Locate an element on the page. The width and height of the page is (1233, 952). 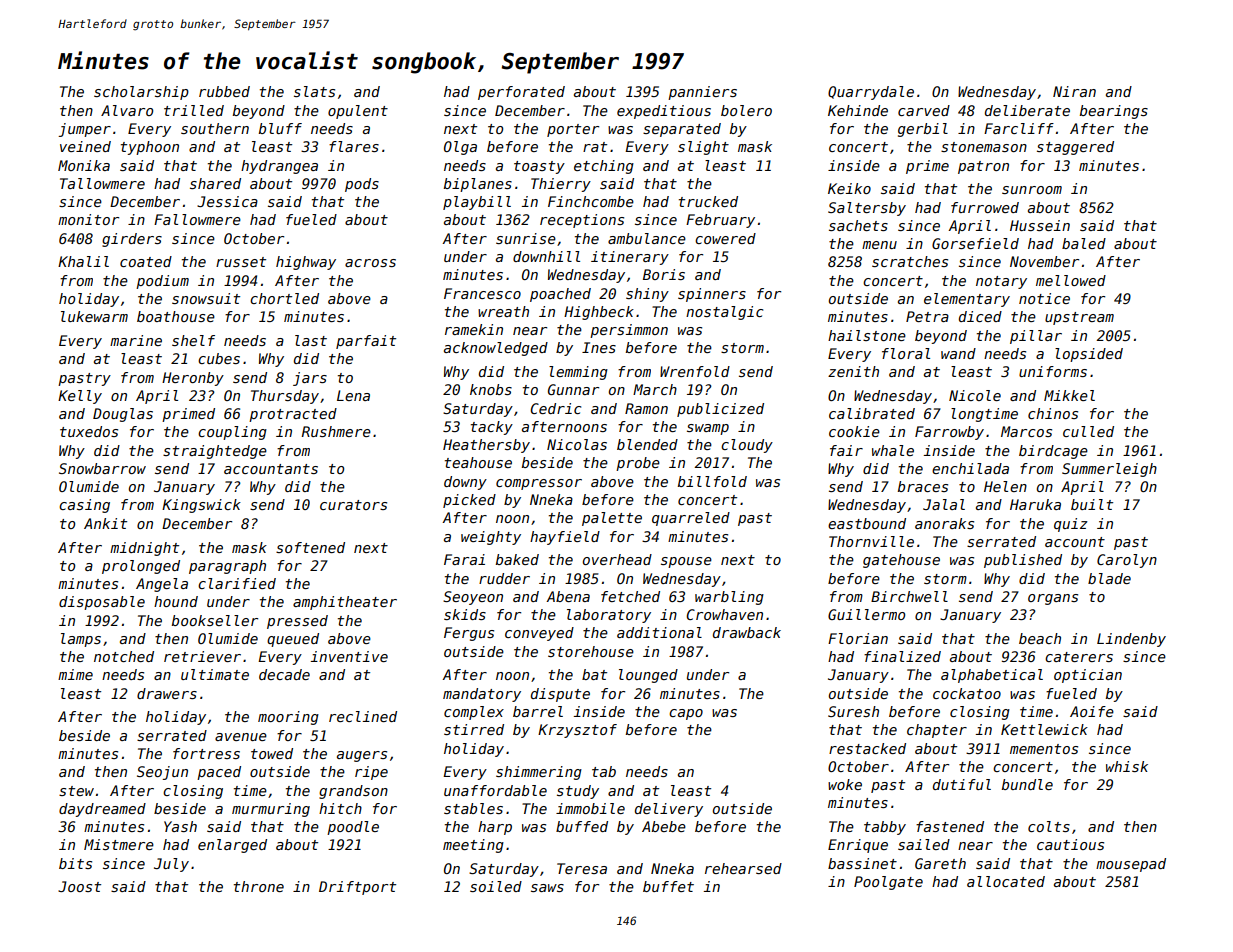
toasty is located at coordinates (539, 167).
